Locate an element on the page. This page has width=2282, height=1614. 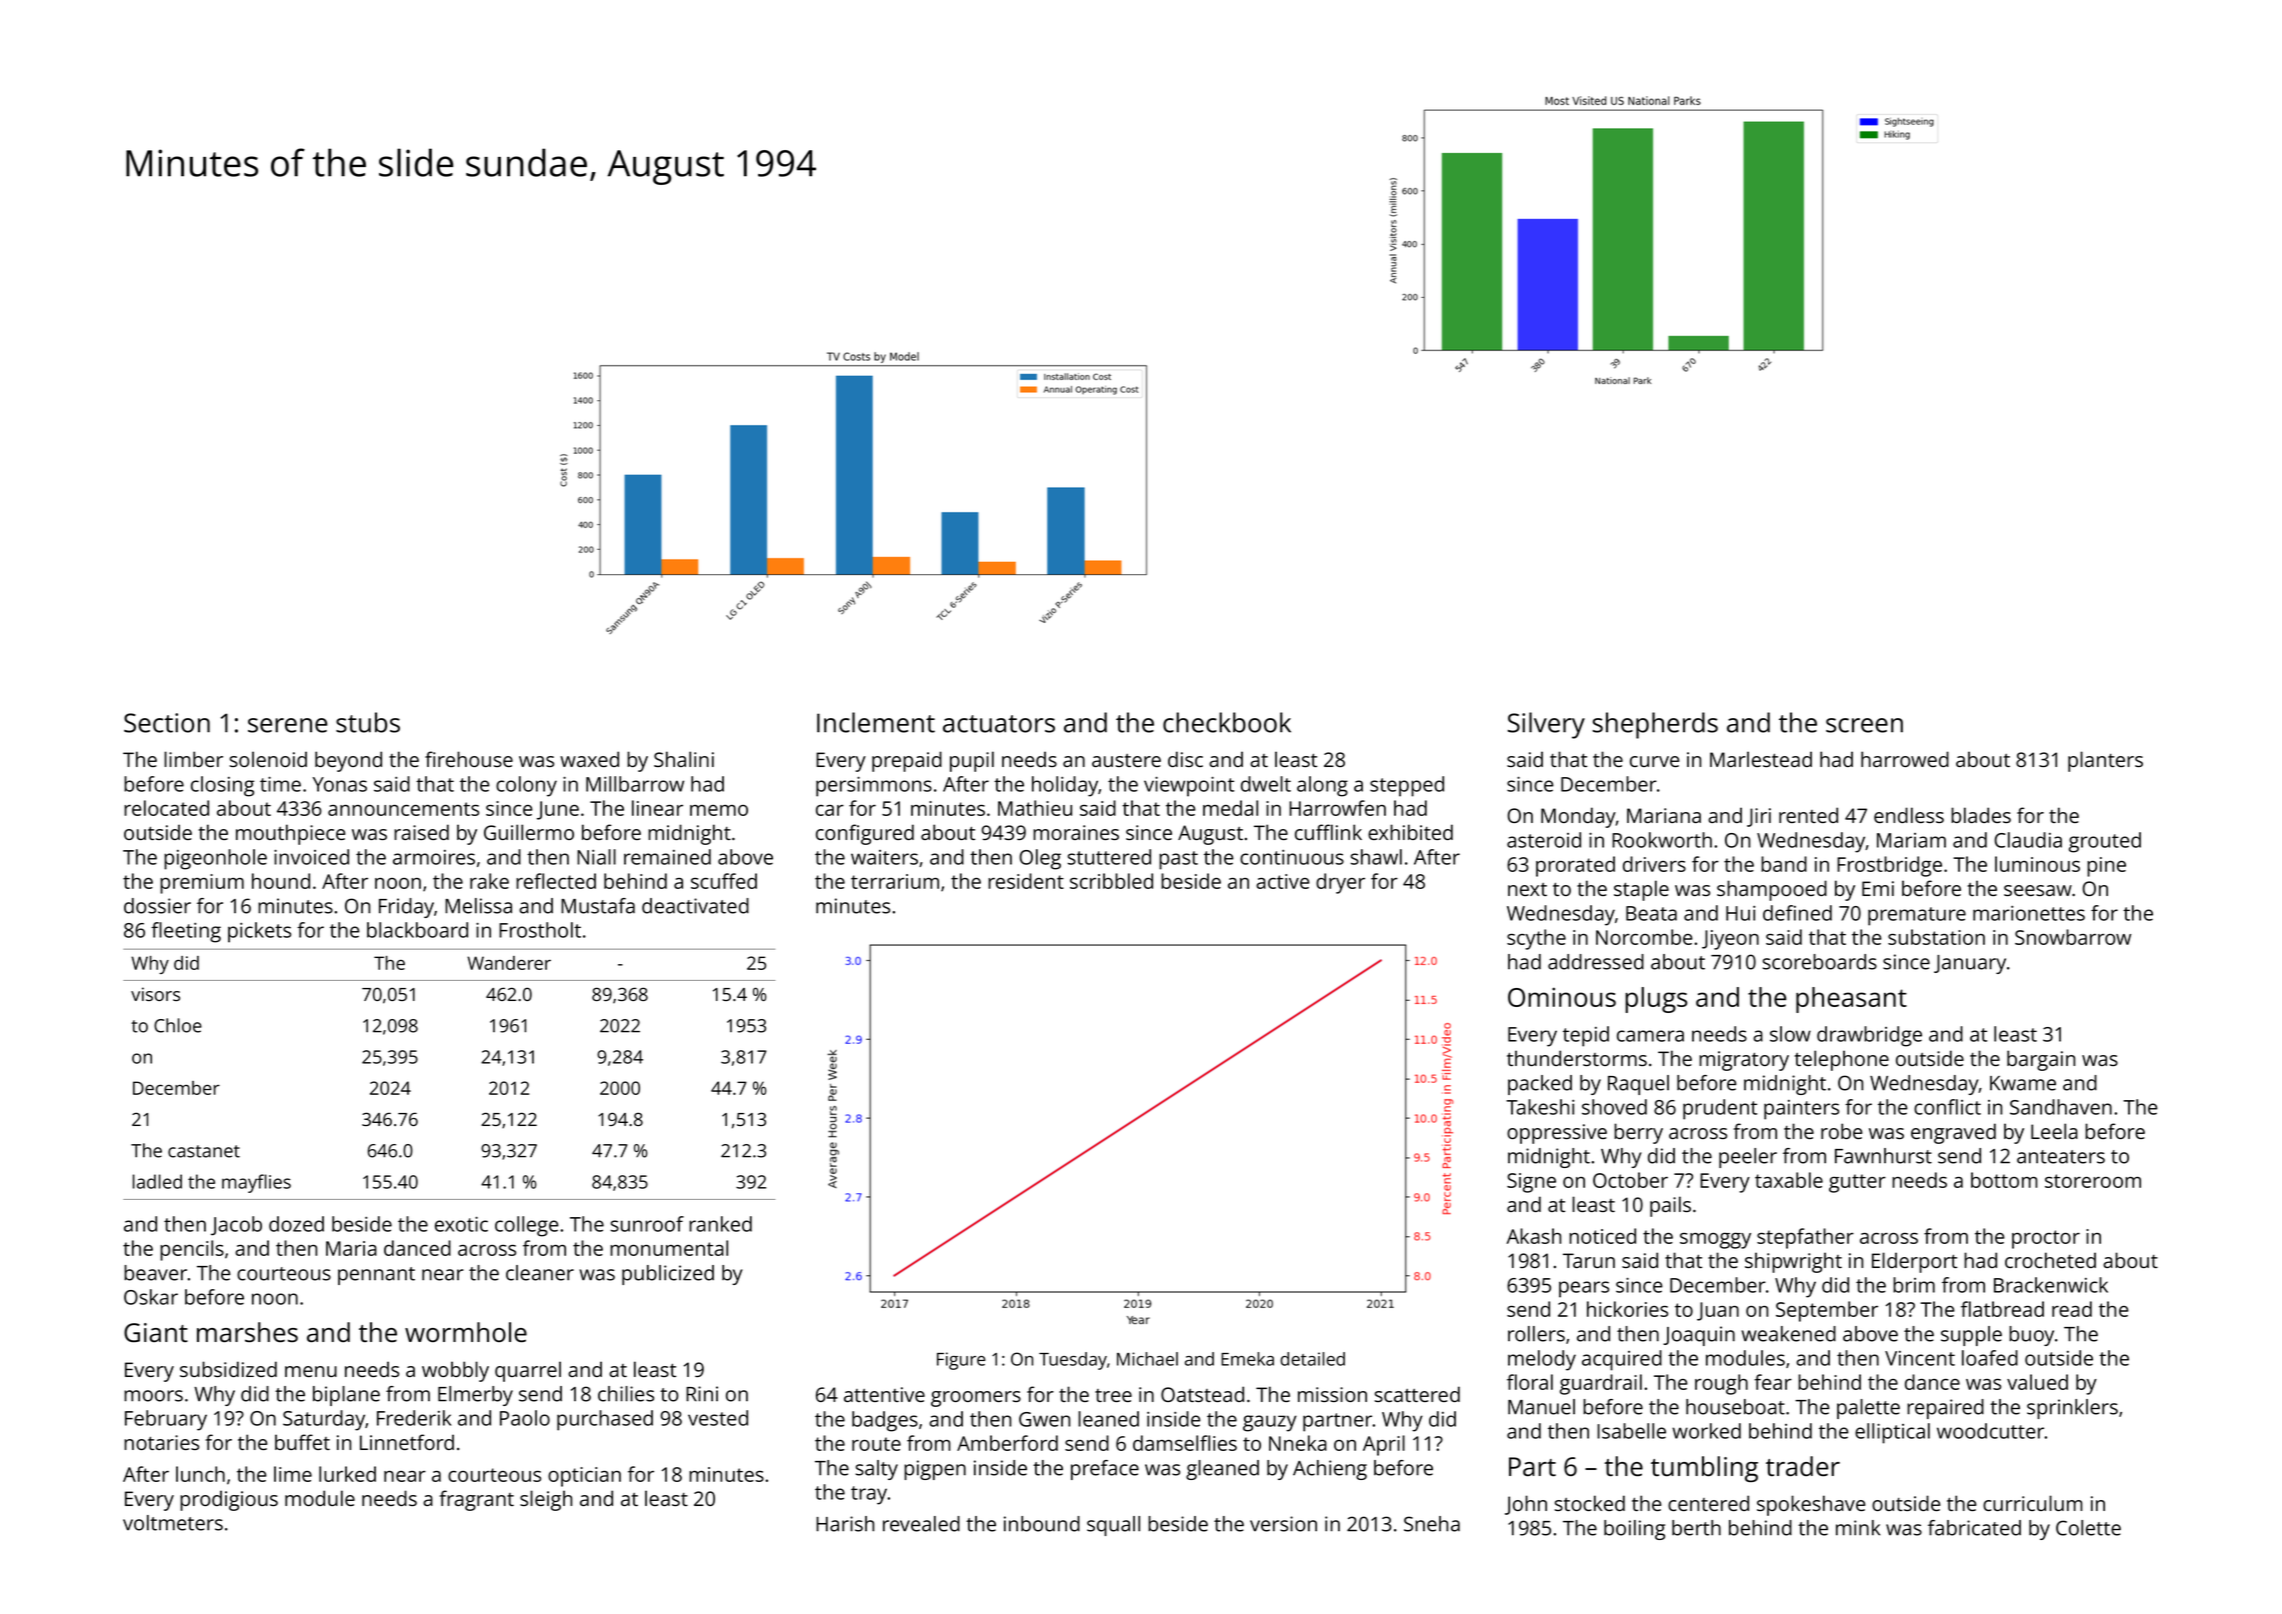
robe is located at coordinates (1841, 1131).
